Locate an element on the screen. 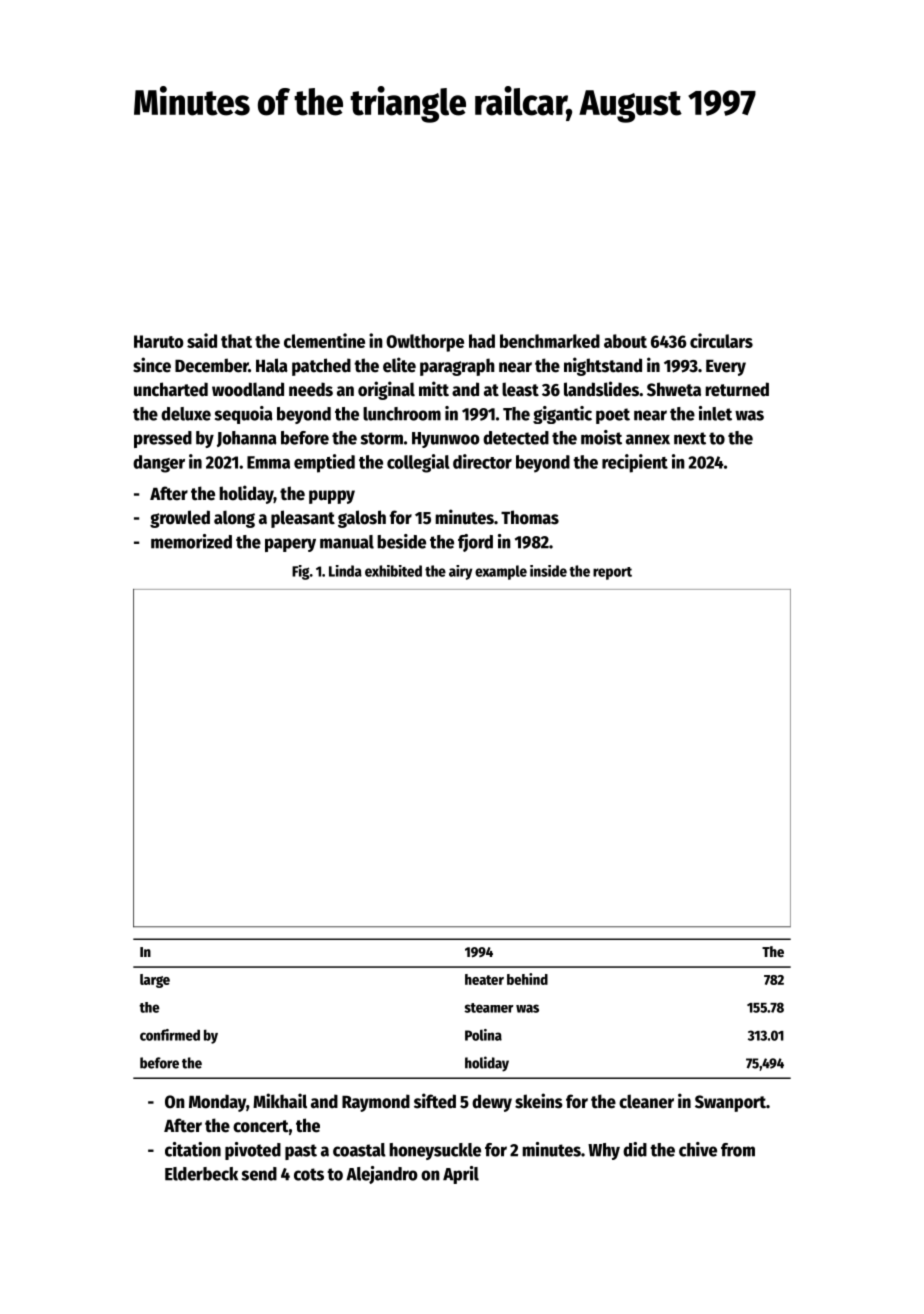 This screenshot has height=1314, width=924. behind is located at coordinates (527, 979).
